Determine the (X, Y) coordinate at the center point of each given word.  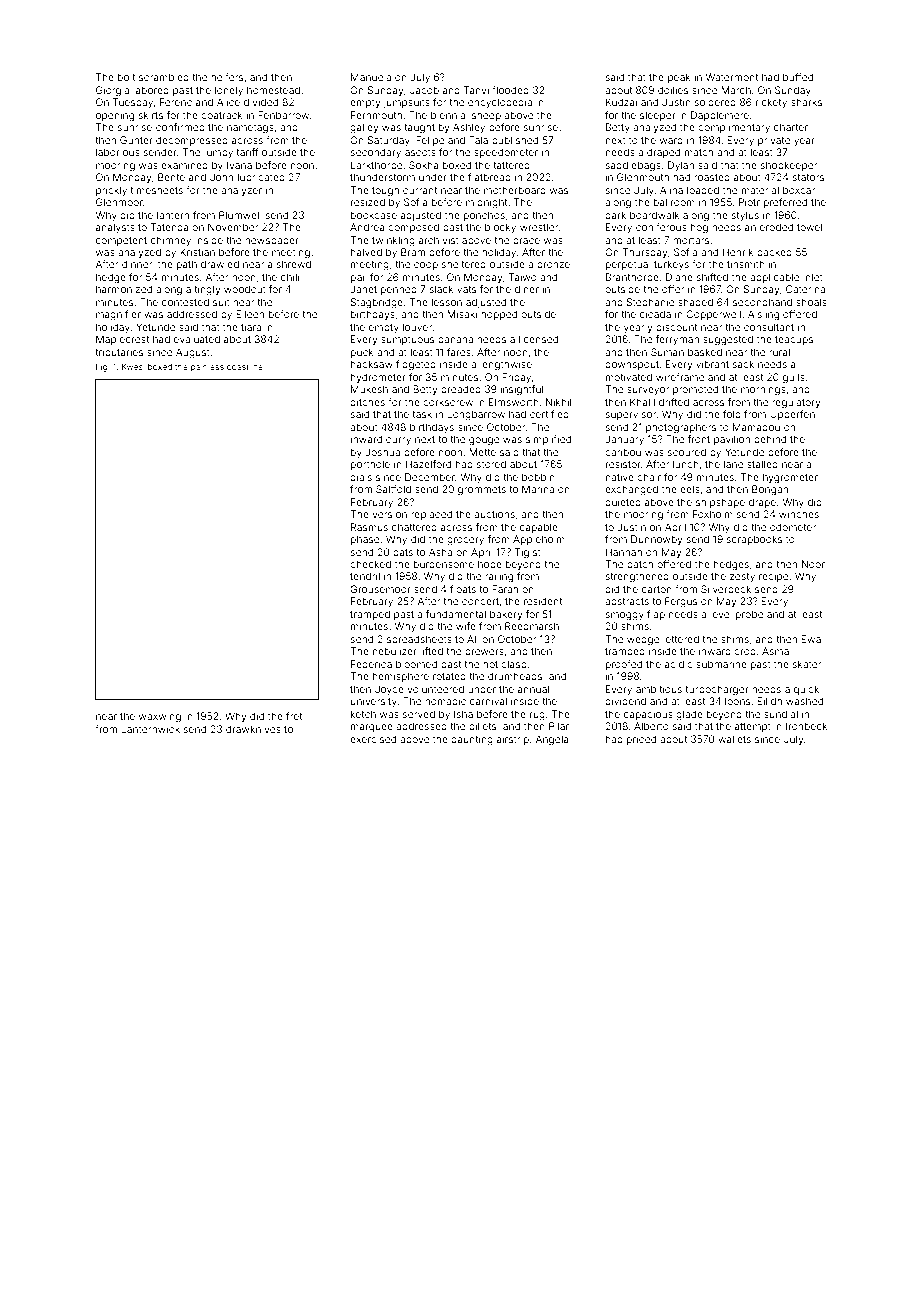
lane (733, 464)
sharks (806, 102)
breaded (461, 389)
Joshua (382, 452)
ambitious (659, 689)
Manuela (371, 77)
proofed (624, 665)
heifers (227, 77)
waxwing (160, 717)
